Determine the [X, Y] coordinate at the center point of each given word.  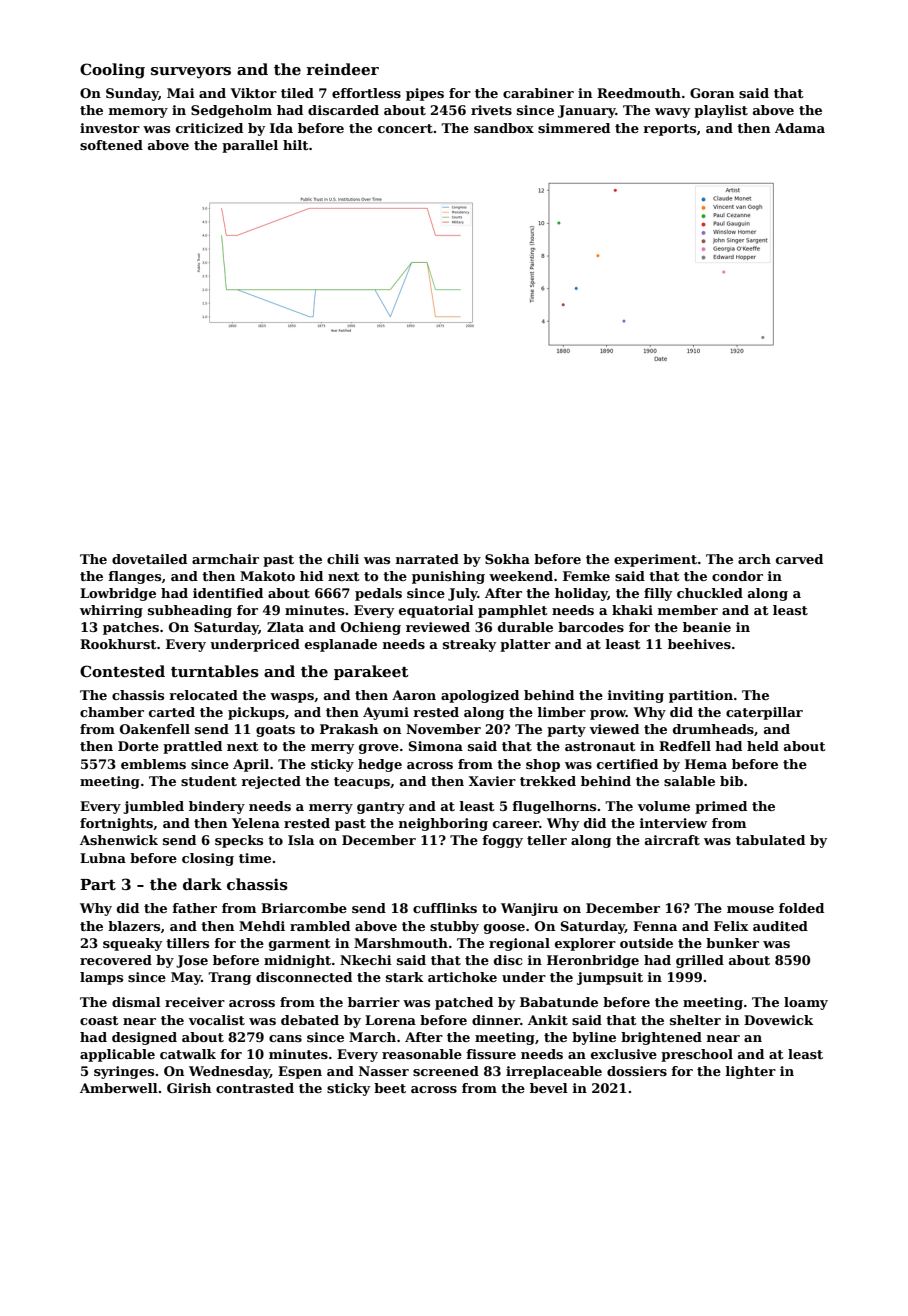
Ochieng [371, 628]
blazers [134, 926]
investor [110, 128]
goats [275, 731]
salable [689, 781]
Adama [800, 128]
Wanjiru [529, 909]
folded [801, 908]
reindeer [342, 69]
